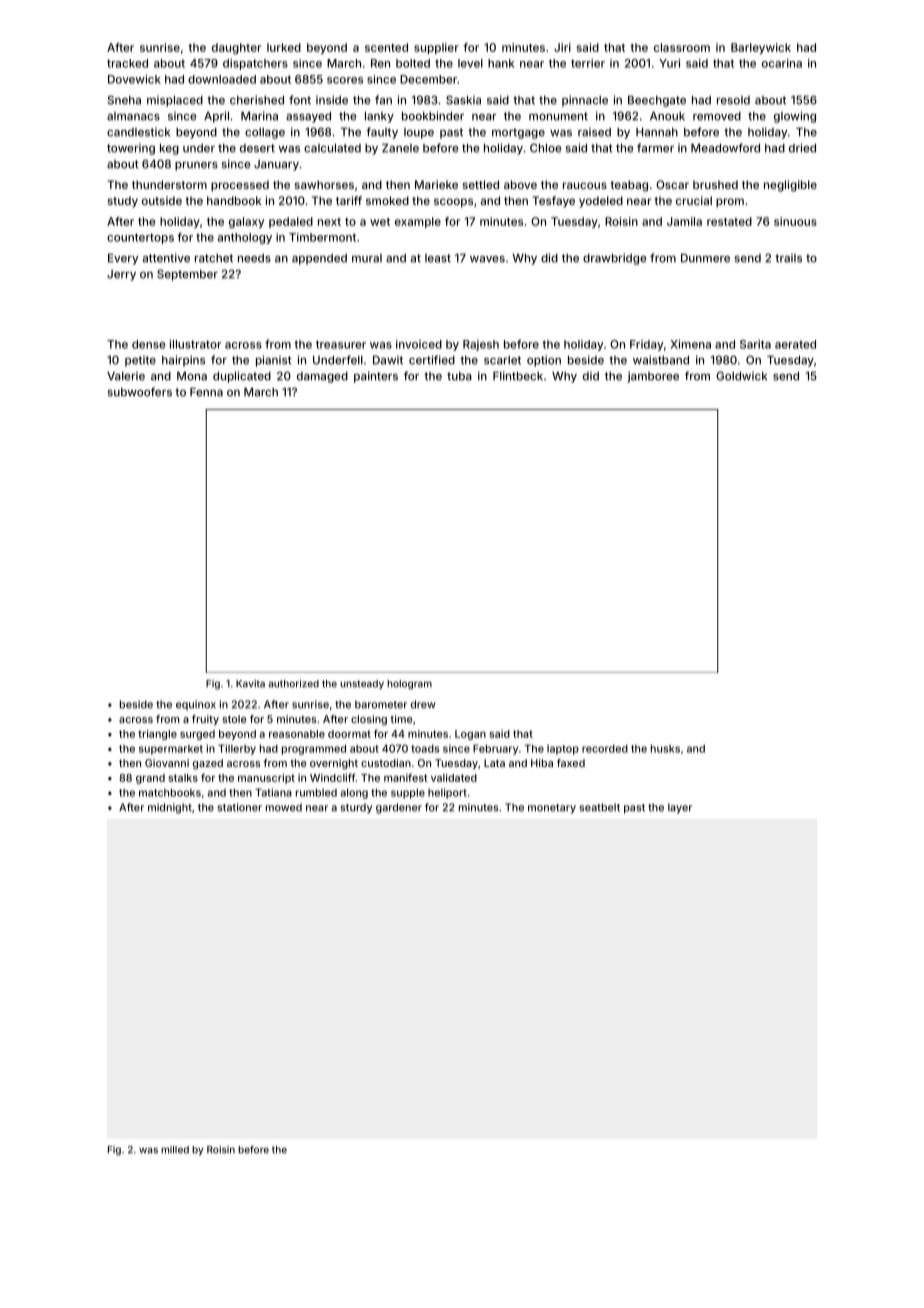 The image size is (924, 1308). What do you see at coordinates (409, 685) in the screenshot?
I see `hologram` at bounding box center [409, 685].
